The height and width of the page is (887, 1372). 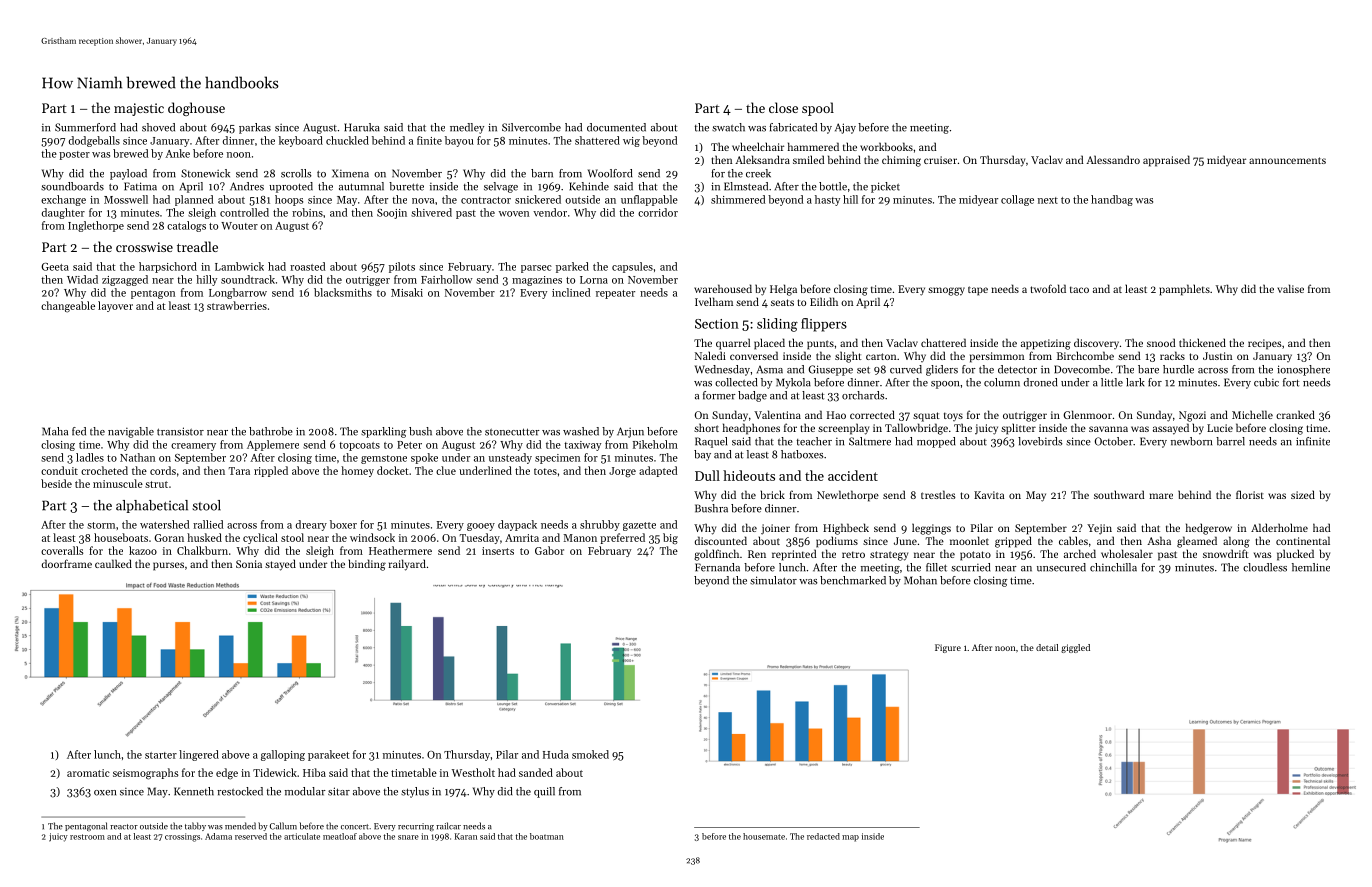 I want to click on Longbarrow, so click(x=238, y=293).
